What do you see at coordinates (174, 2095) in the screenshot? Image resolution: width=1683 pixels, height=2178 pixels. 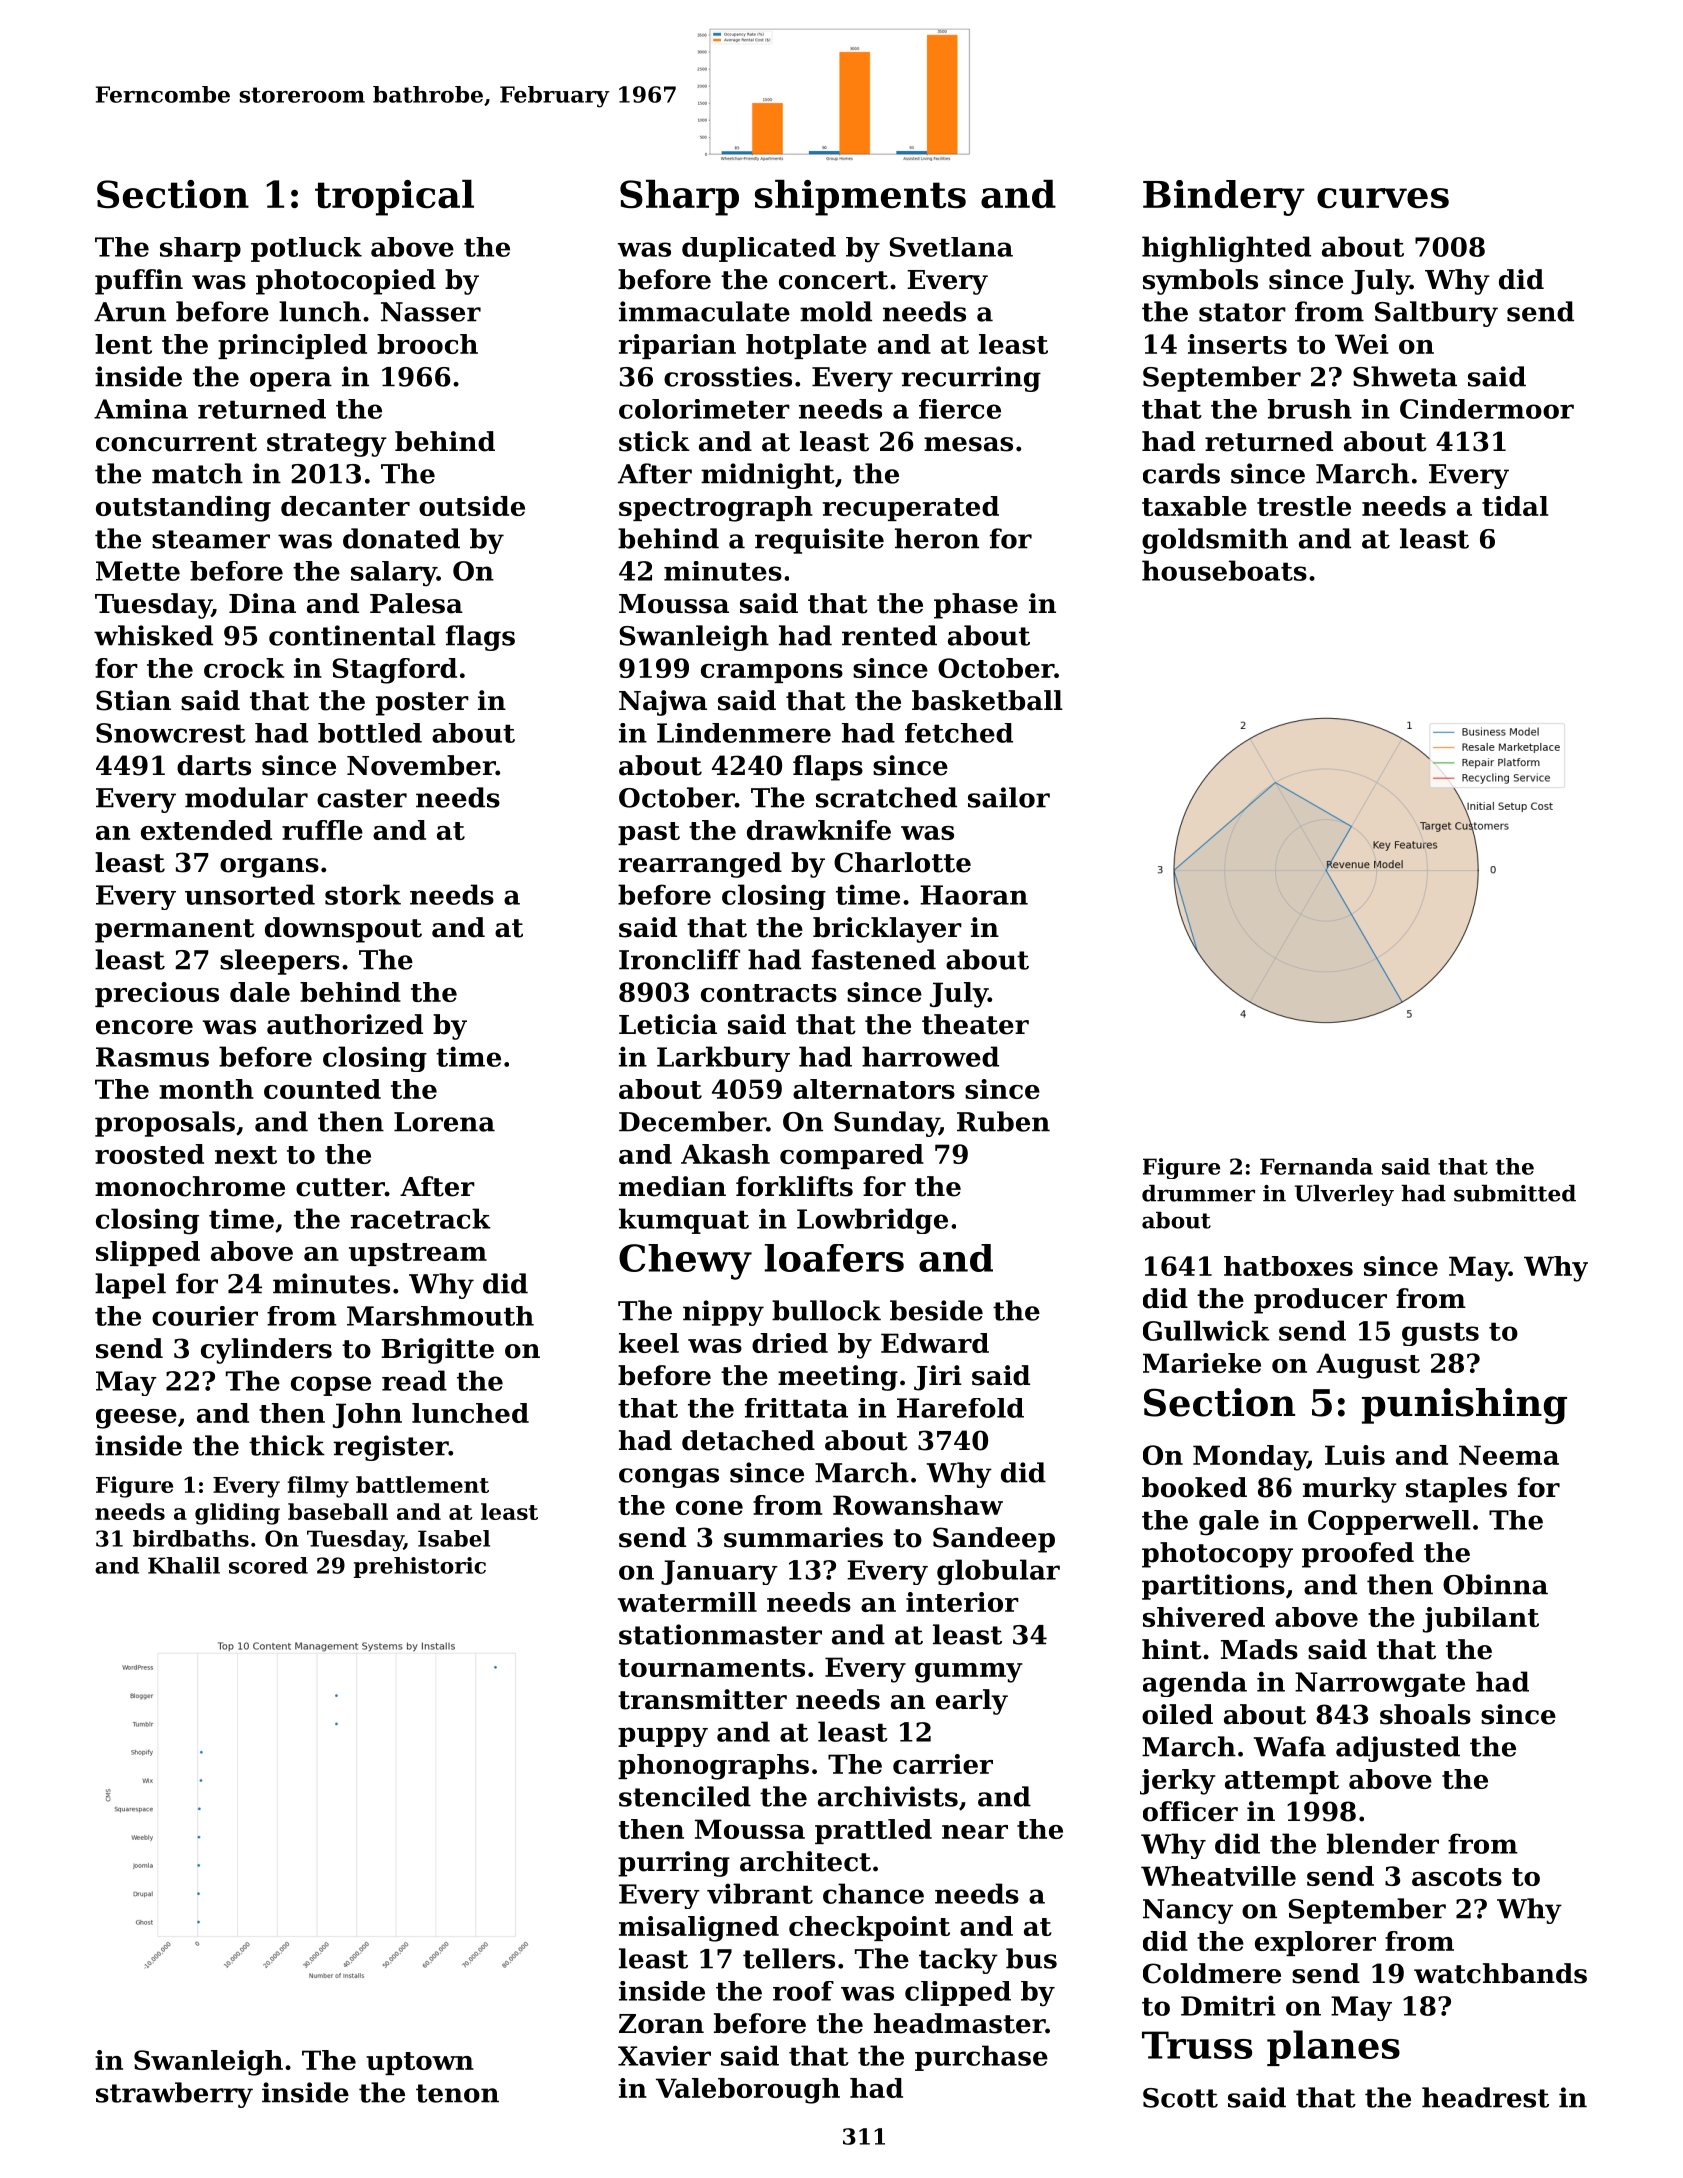 I see `strawberry` at bounding box center [174, 2095].
